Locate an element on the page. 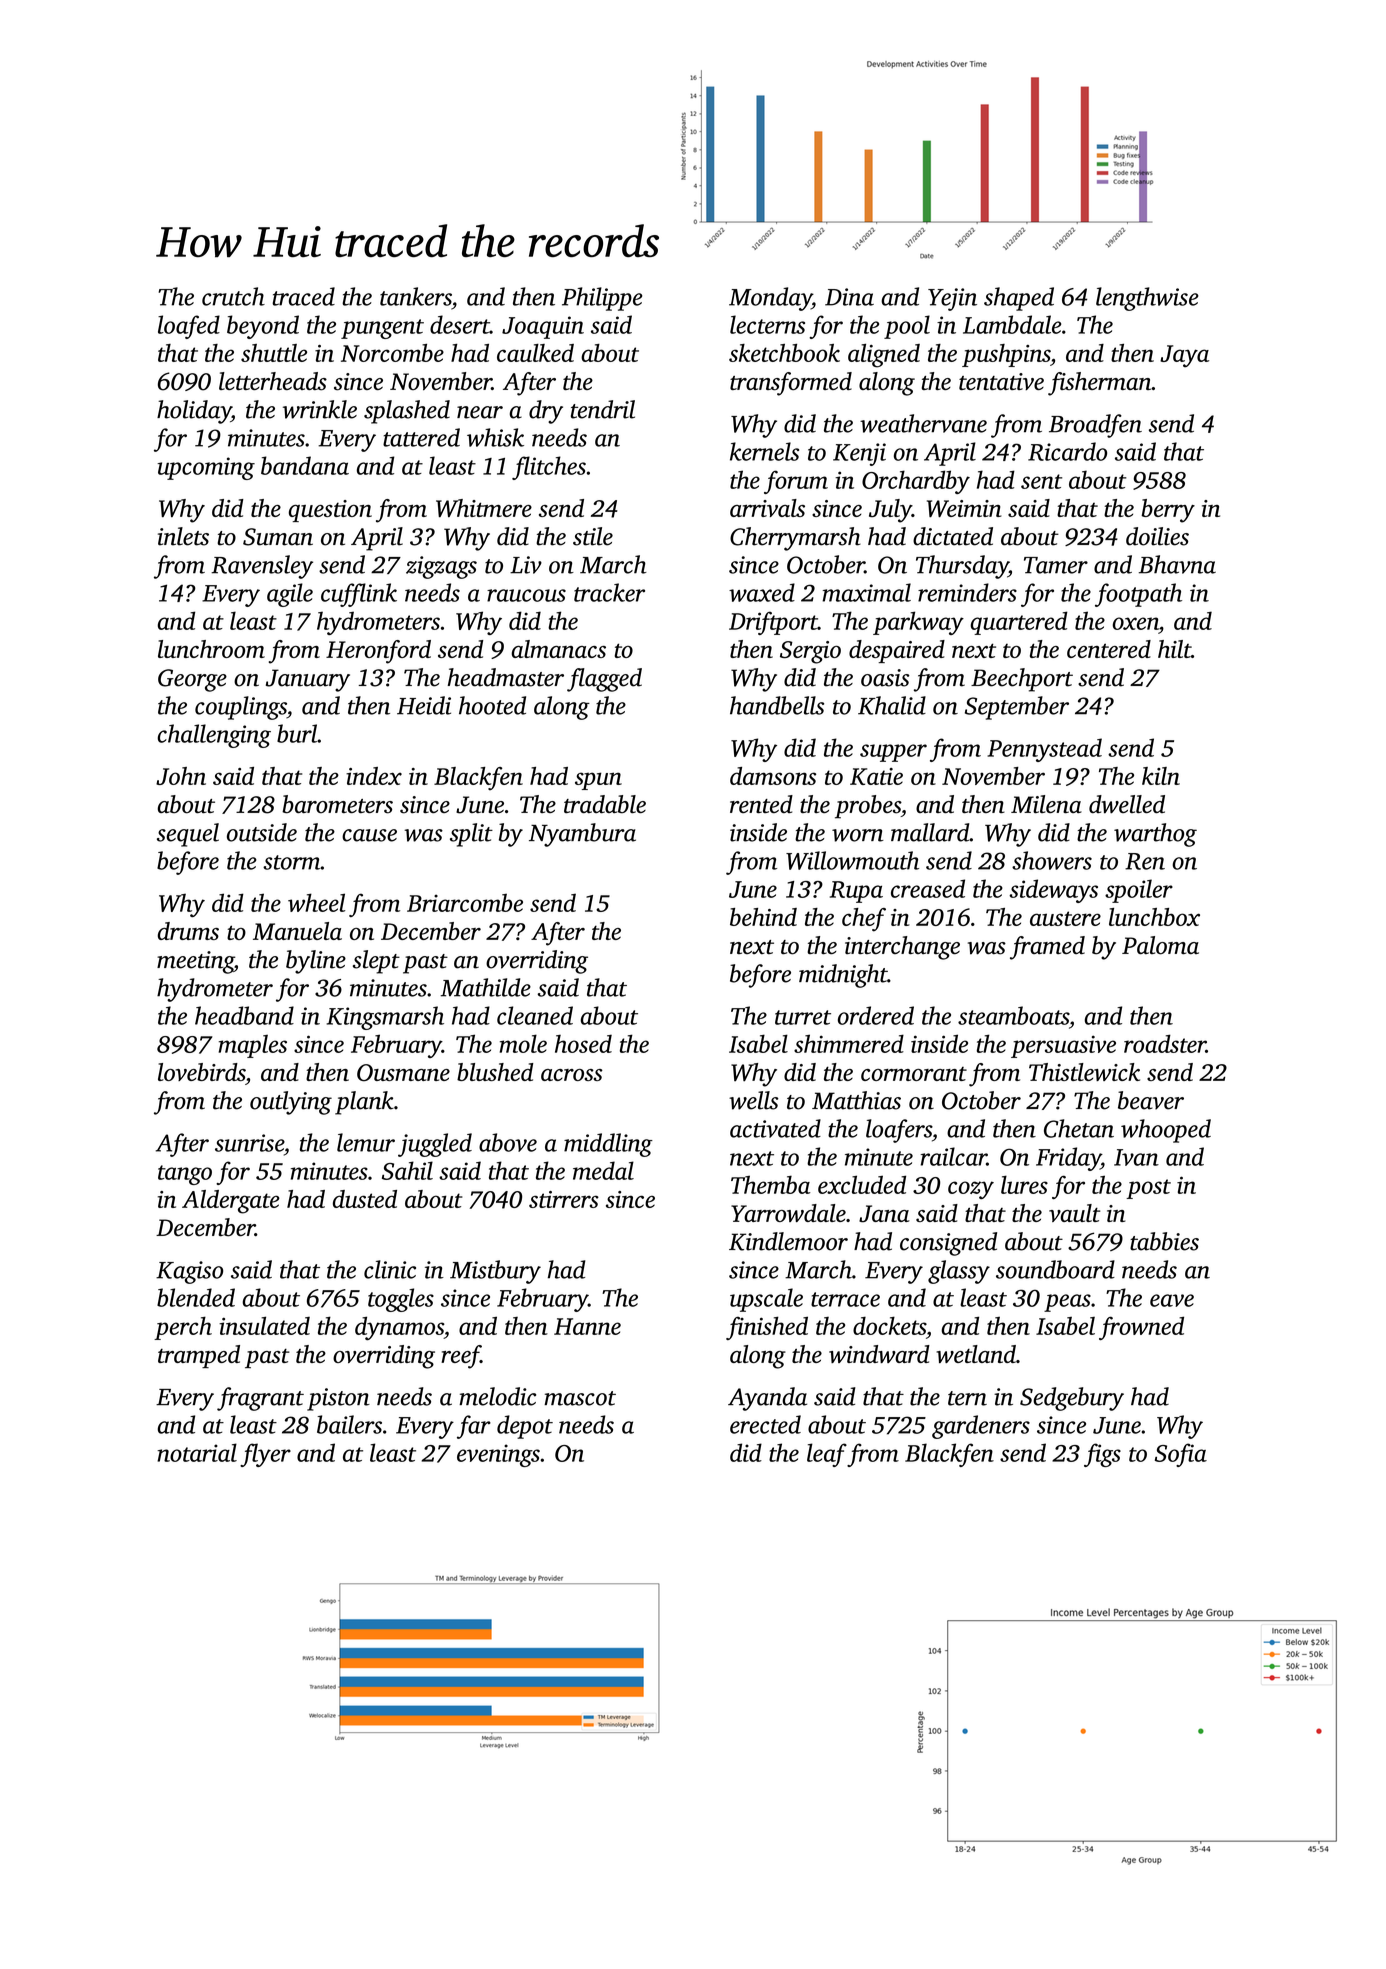 Image resolution: width=1386 pixels, height=1969 pixels. outlying is located at coordinates (291, 1103).
